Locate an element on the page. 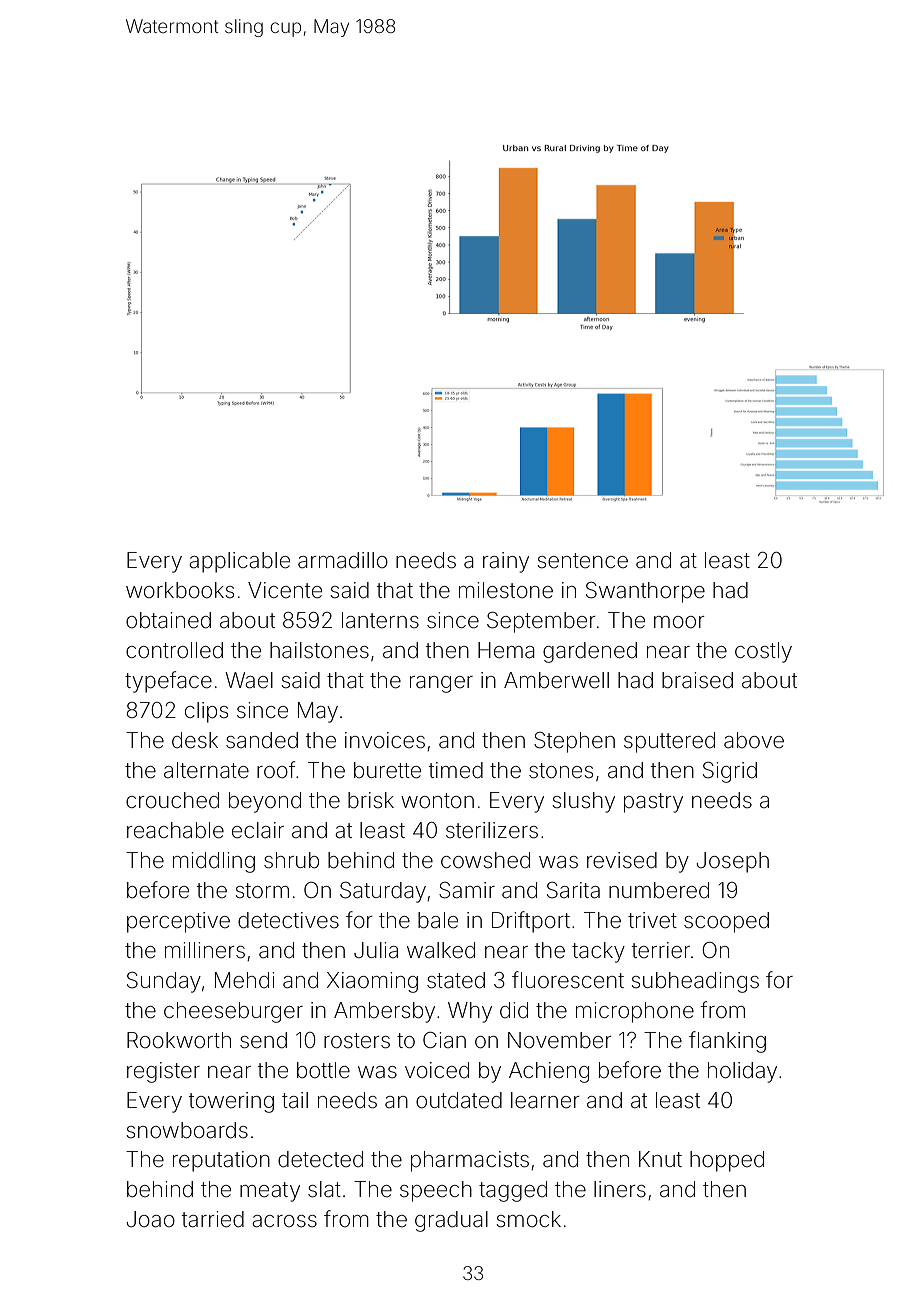  Swanthorpe is located at coordinates (645, 592).
